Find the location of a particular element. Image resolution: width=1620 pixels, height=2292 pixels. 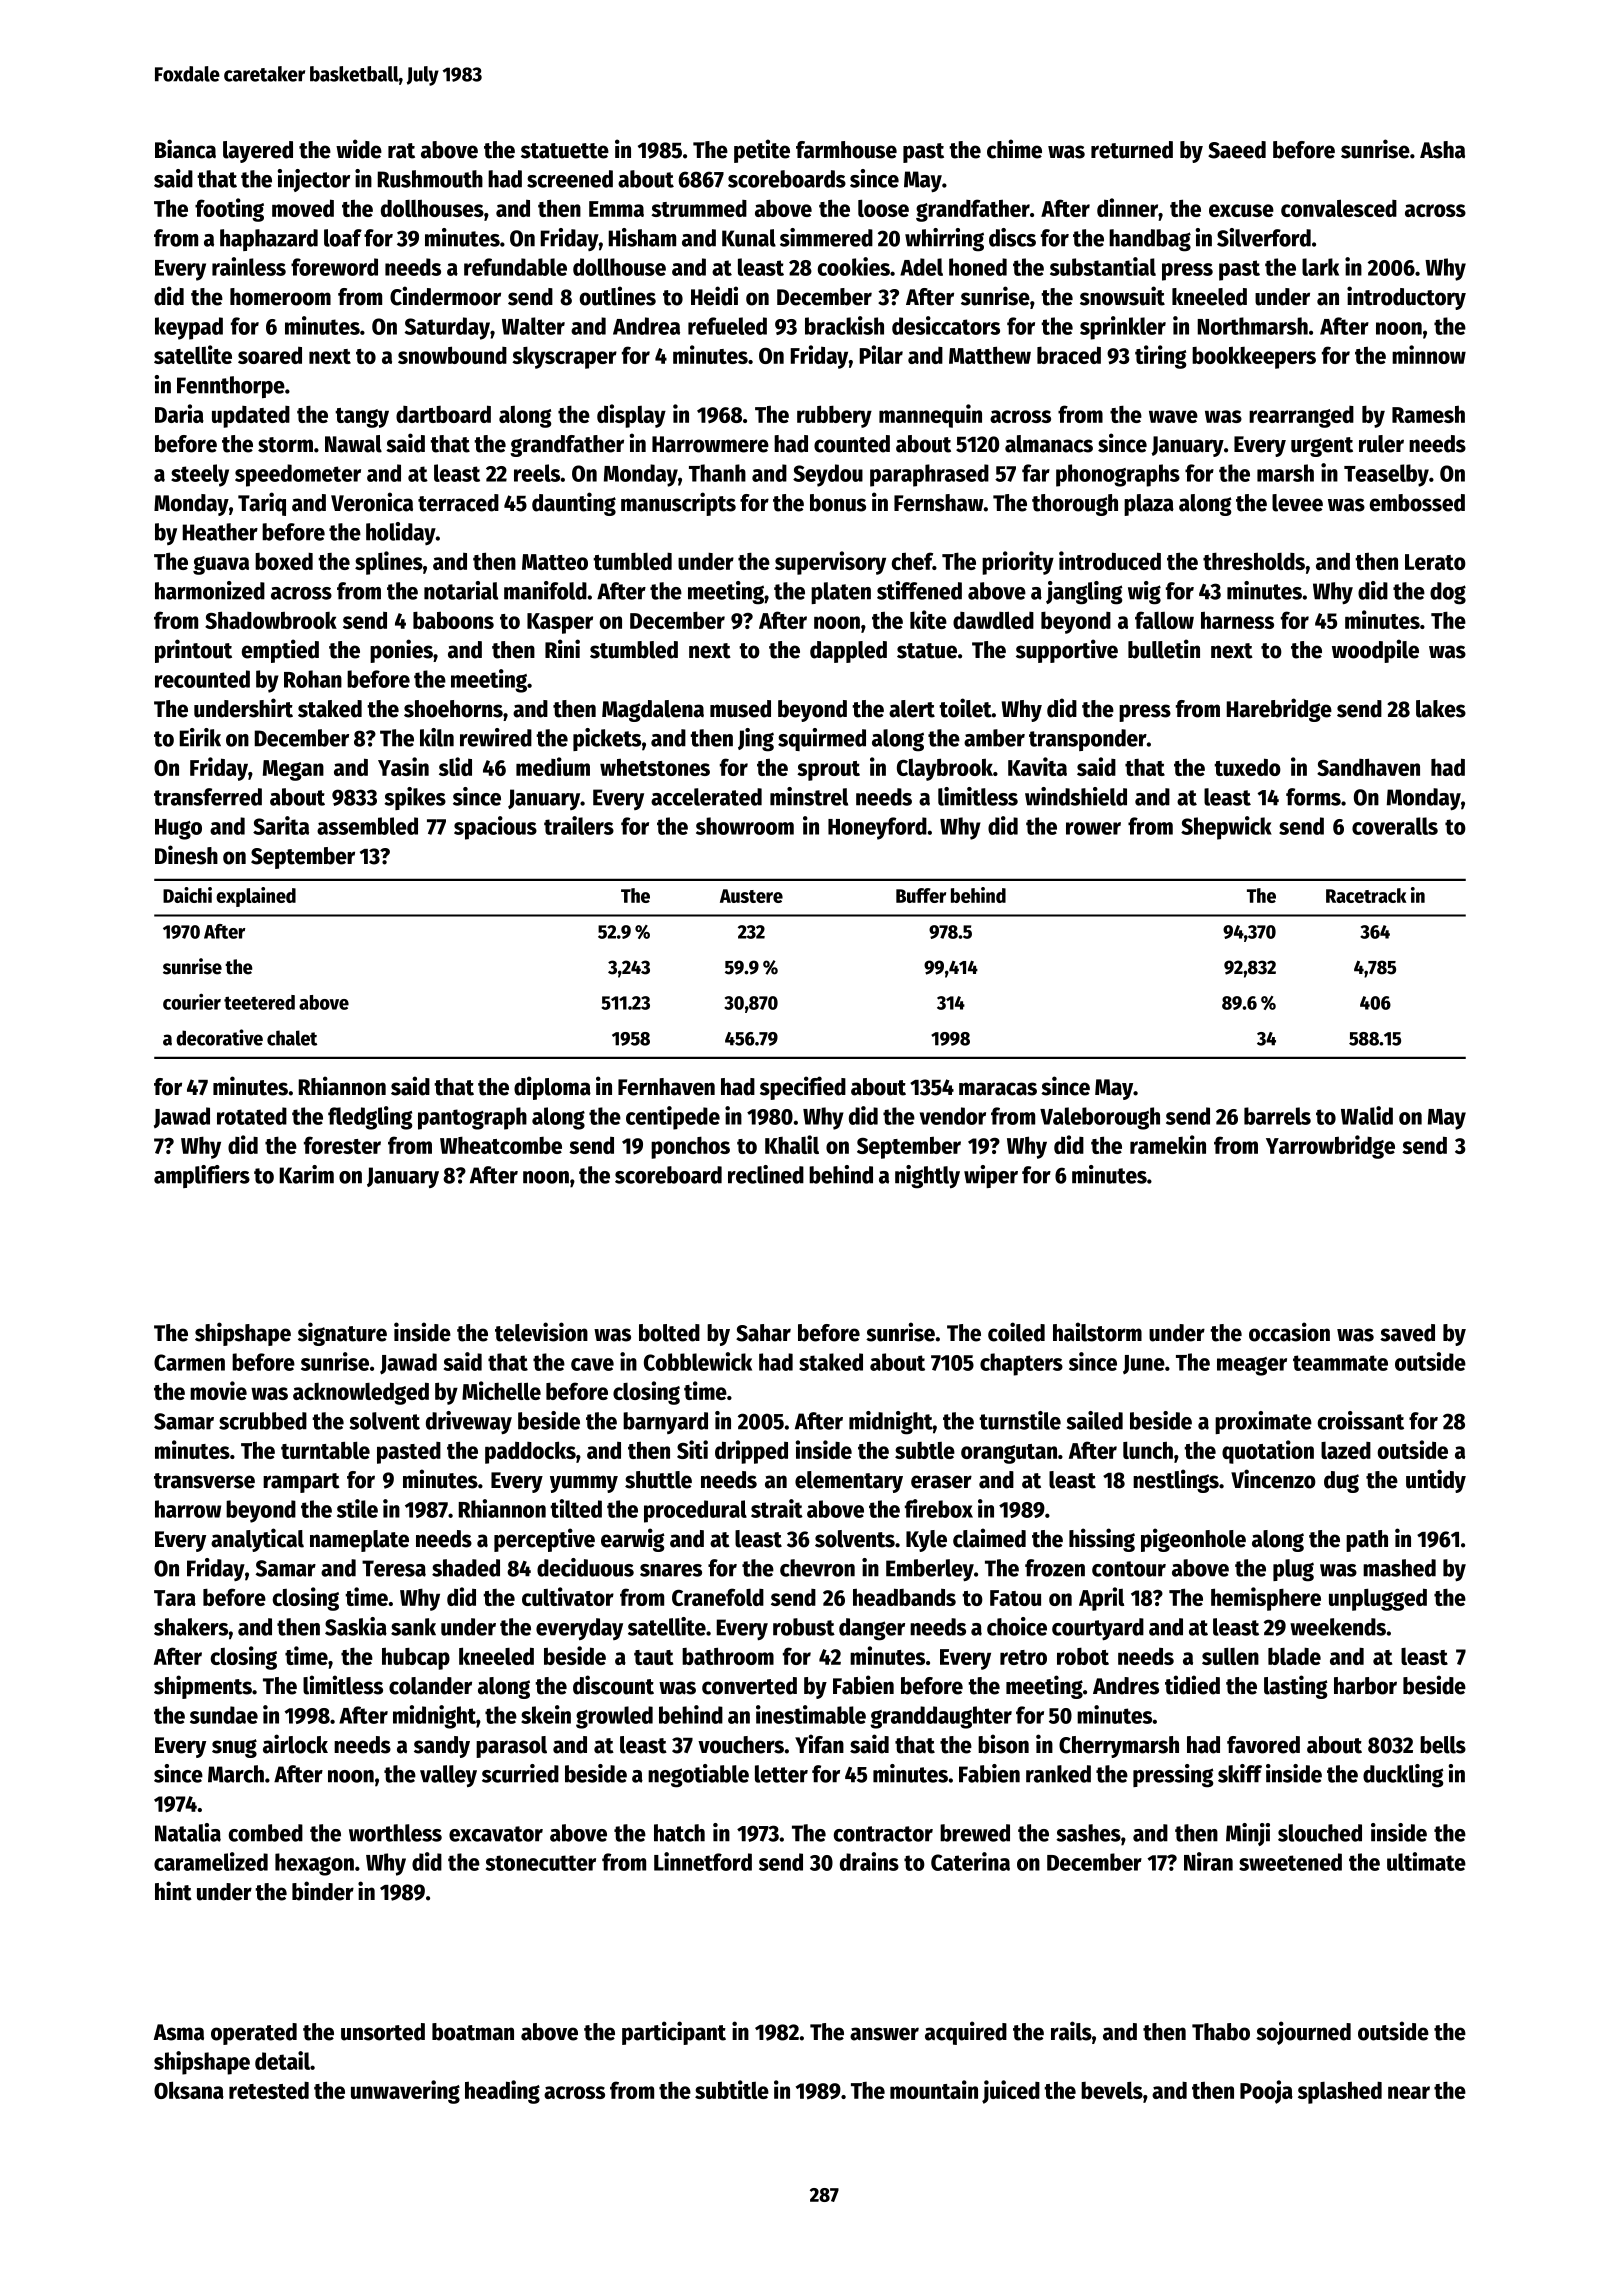

coiled is located at coordinates (1016, 1332).
